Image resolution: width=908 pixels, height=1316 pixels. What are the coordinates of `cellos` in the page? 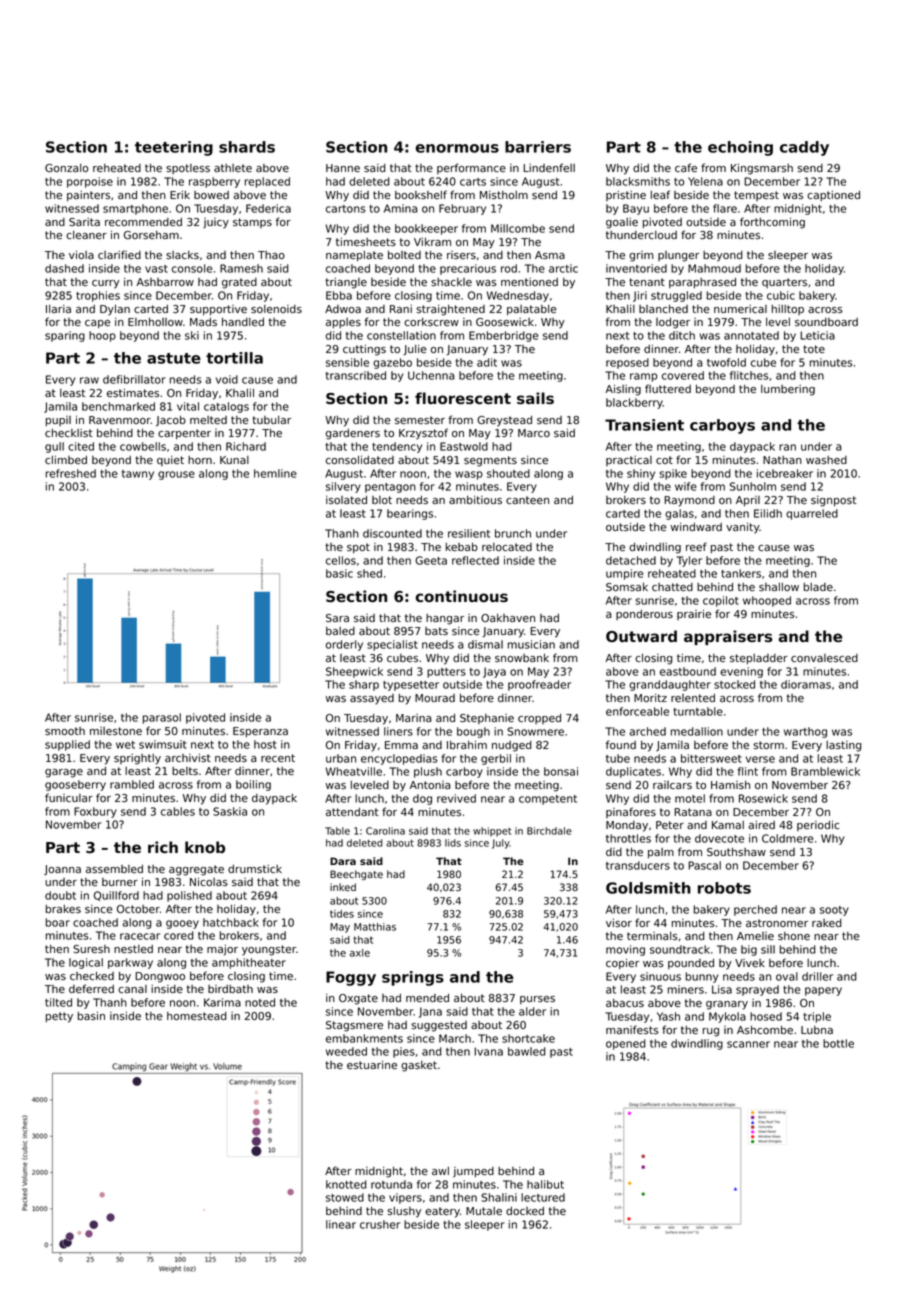 It's located at (341, 560).
